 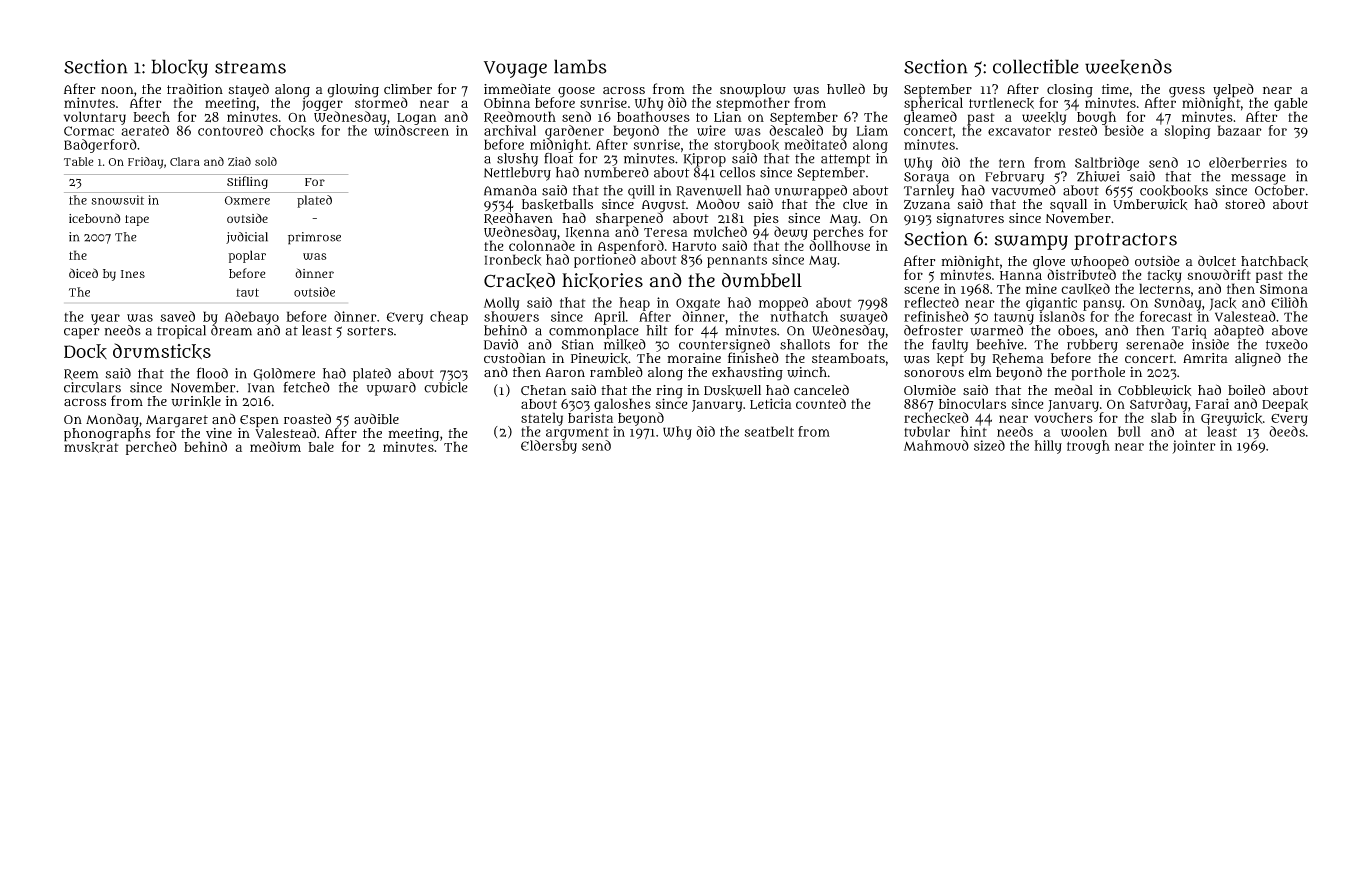 What do you see at coordinates (1129, 431) in the document?
I see `bull` at bounding box center [1129, 431].
